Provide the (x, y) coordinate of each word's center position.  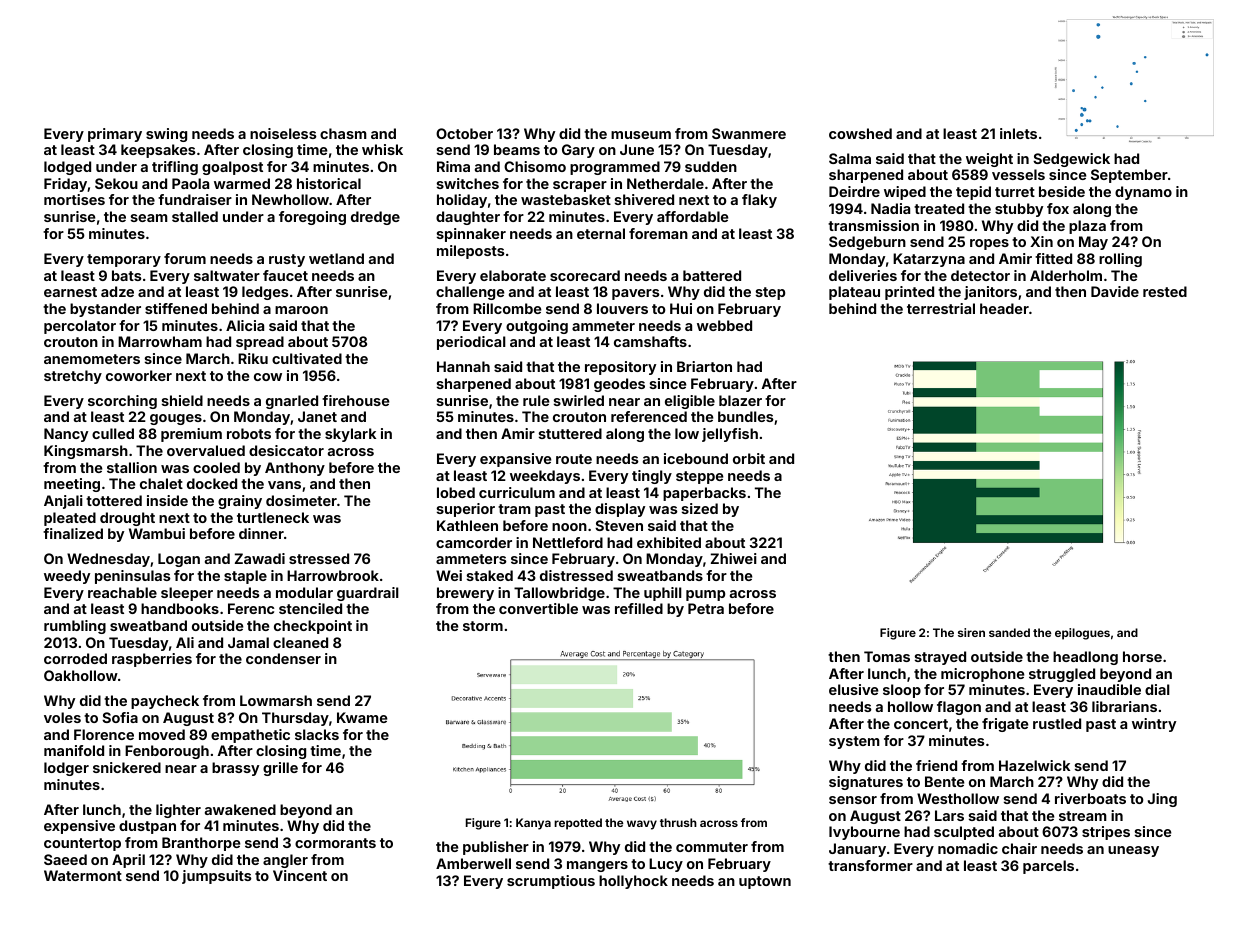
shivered (644, 199)
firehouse (356, 400)
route (574, 459)
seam (149, 218)
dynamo (1143, 193)
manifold (74, 750)
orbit (749, 458)
